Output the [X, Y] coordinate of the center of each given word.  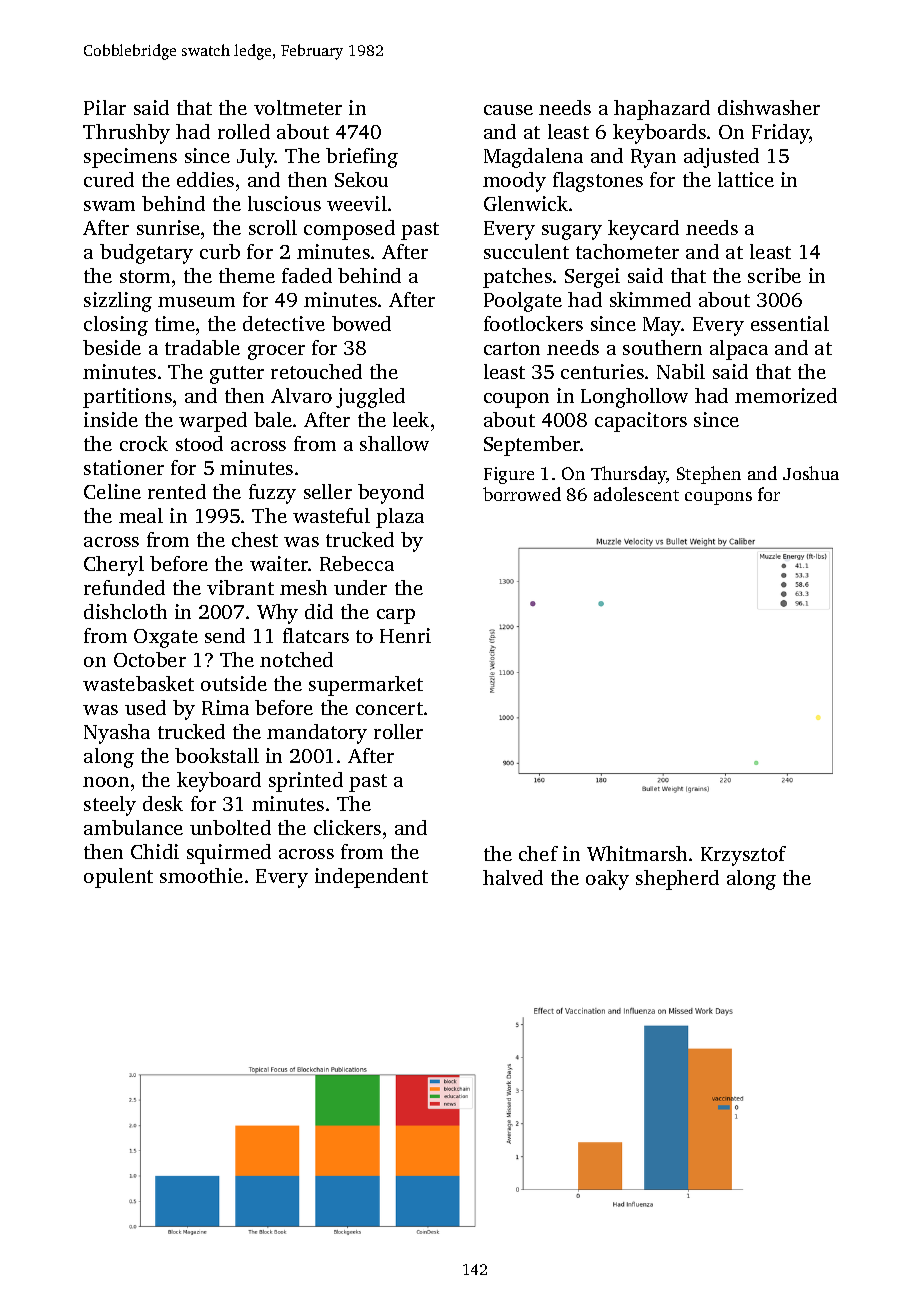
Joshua [811, 473]
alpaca [739, 350]
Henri [405, 635]
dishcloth [125, 611]
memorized [786, 395]
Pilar [105, 107]
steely [110, 806]
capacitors [641, 422]
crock [144, 443]
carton [512, 348]
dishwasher [769, 107]
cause [508, 110]
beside [112, 347]
